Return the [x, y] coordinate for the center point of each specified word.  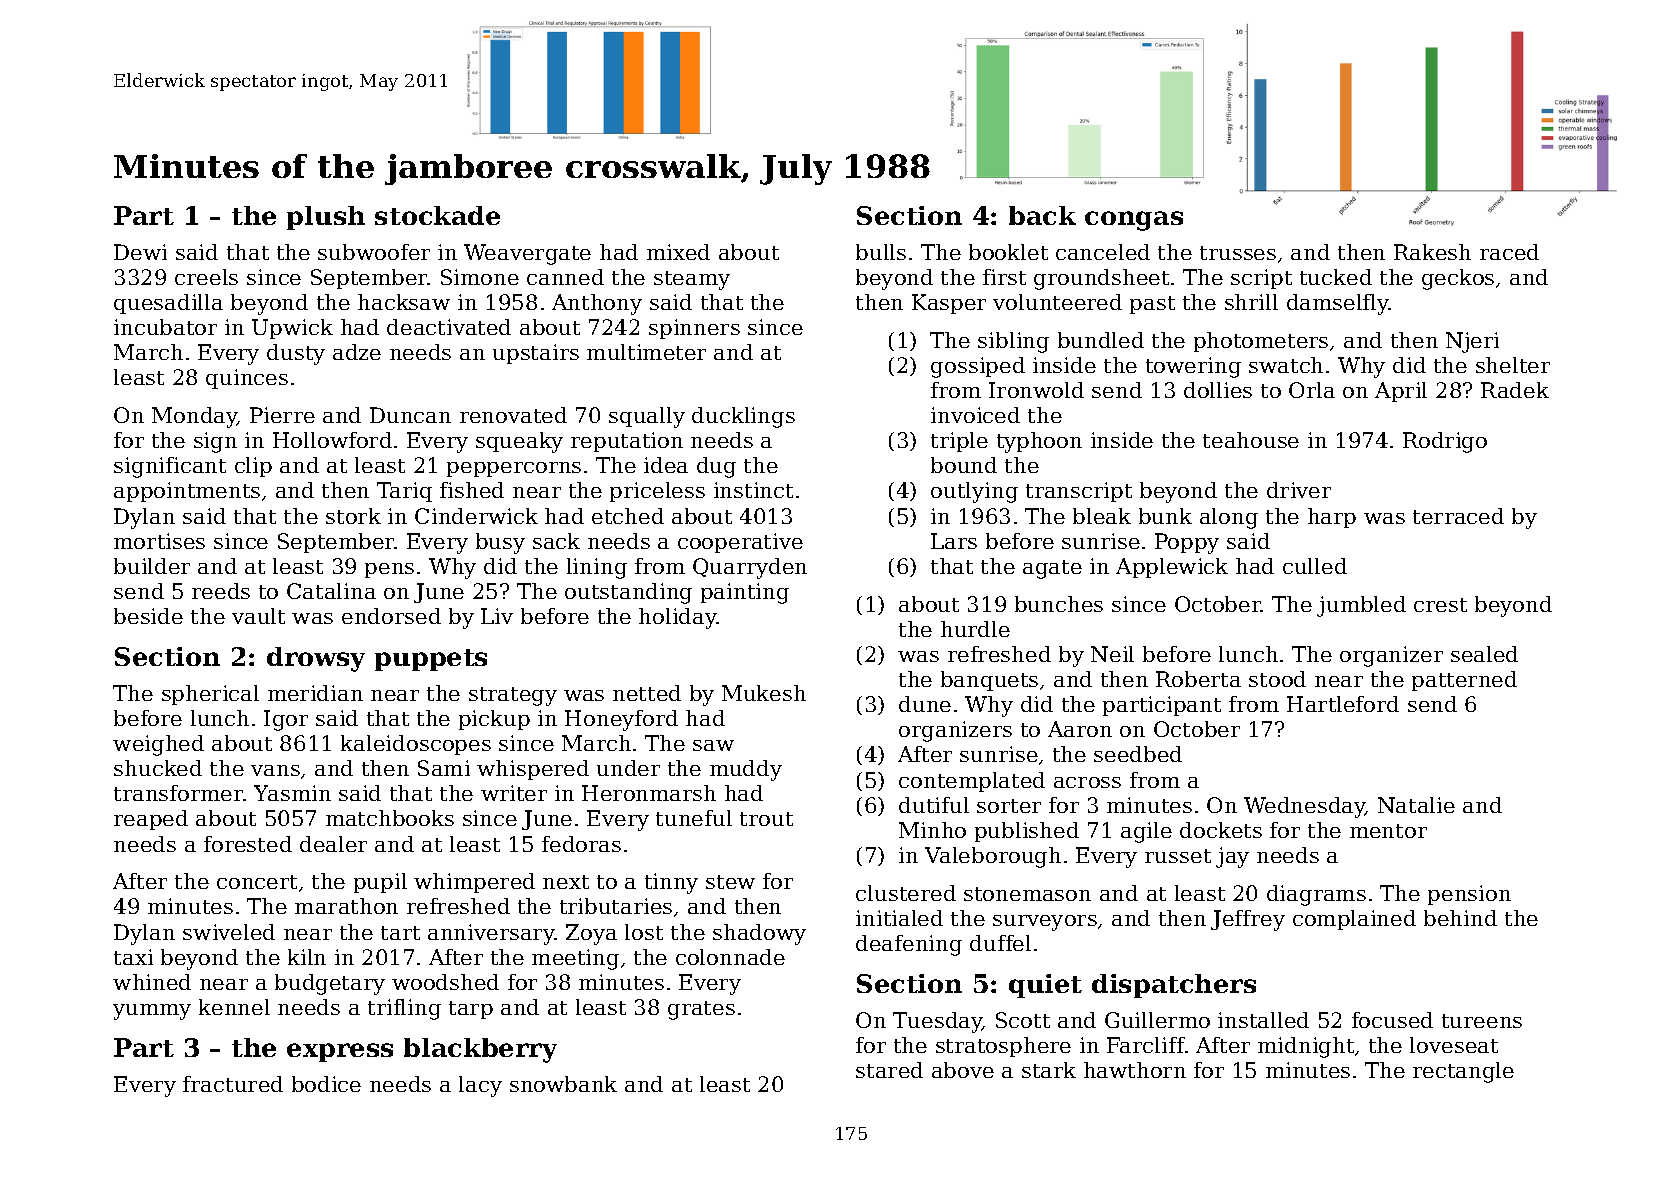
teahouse [1251, 440]
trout [766, 819]
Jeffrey [1248, 920]
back [1042, 215]
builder [152, 566]
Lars [954, 541]
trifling [404, 1009]
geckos [1458, 279]
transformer [179, 793]
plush [326, 218]
